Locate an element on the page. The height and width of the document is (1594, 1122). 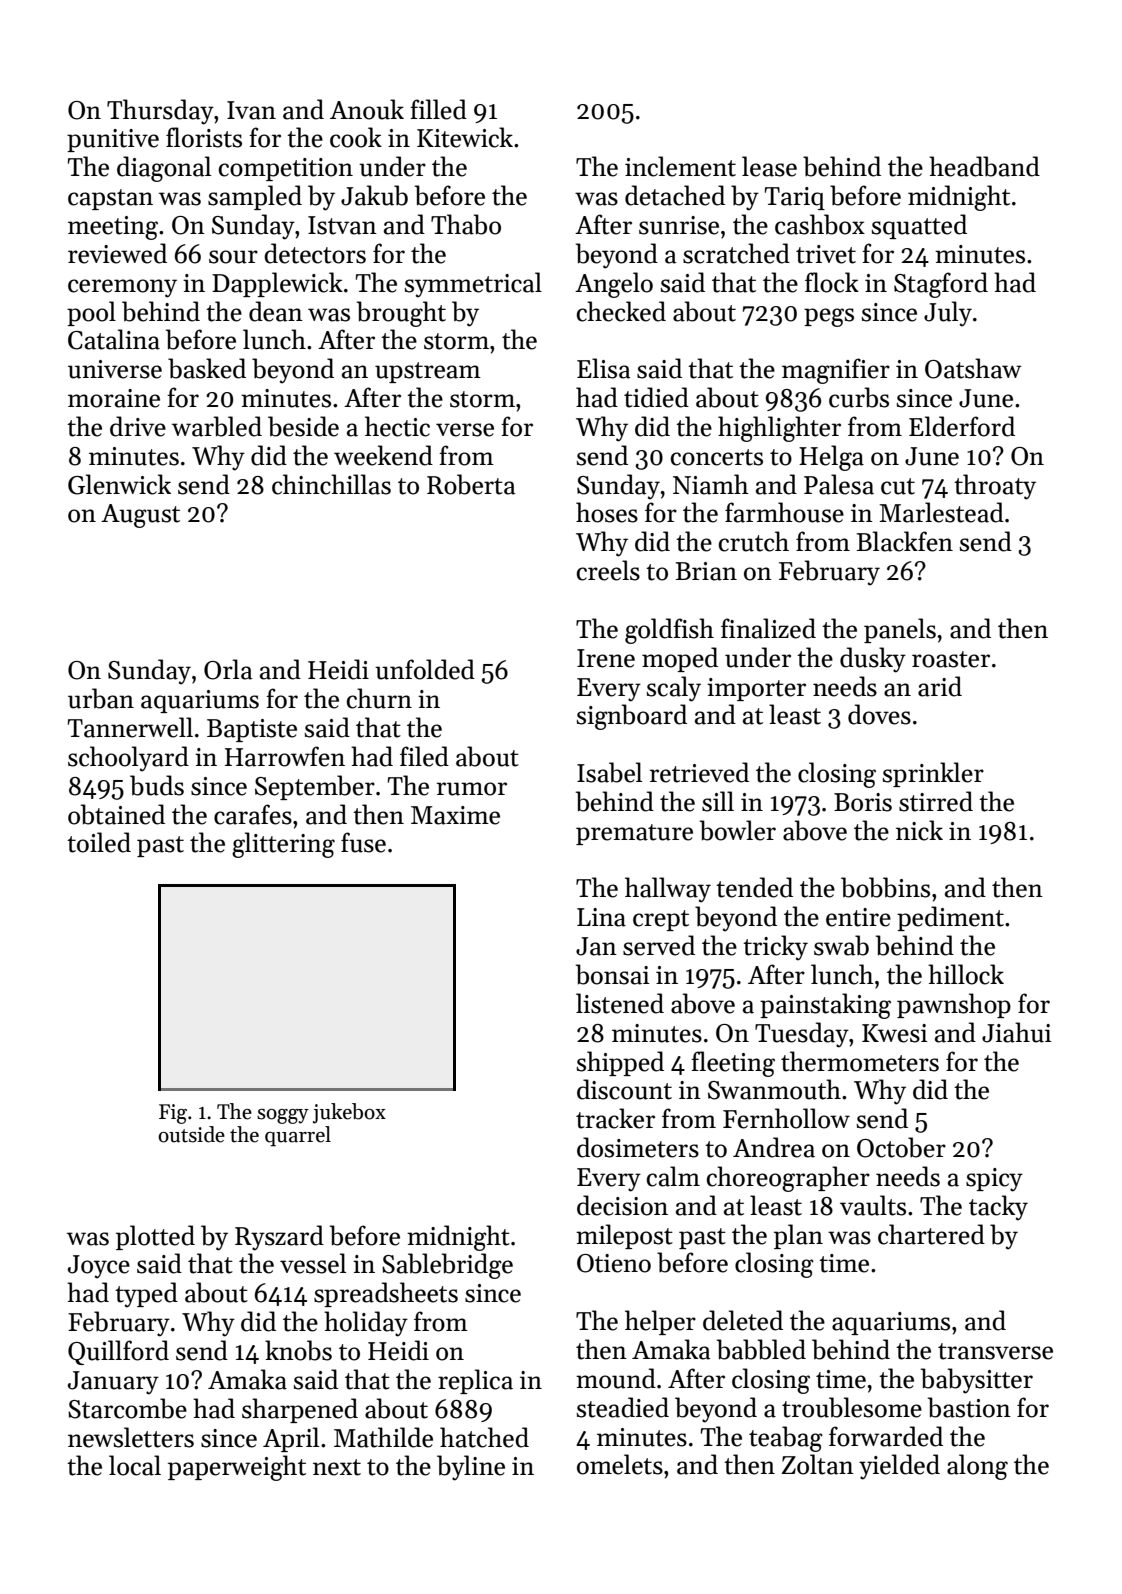
pediment is located at coordinates (950, 918).
